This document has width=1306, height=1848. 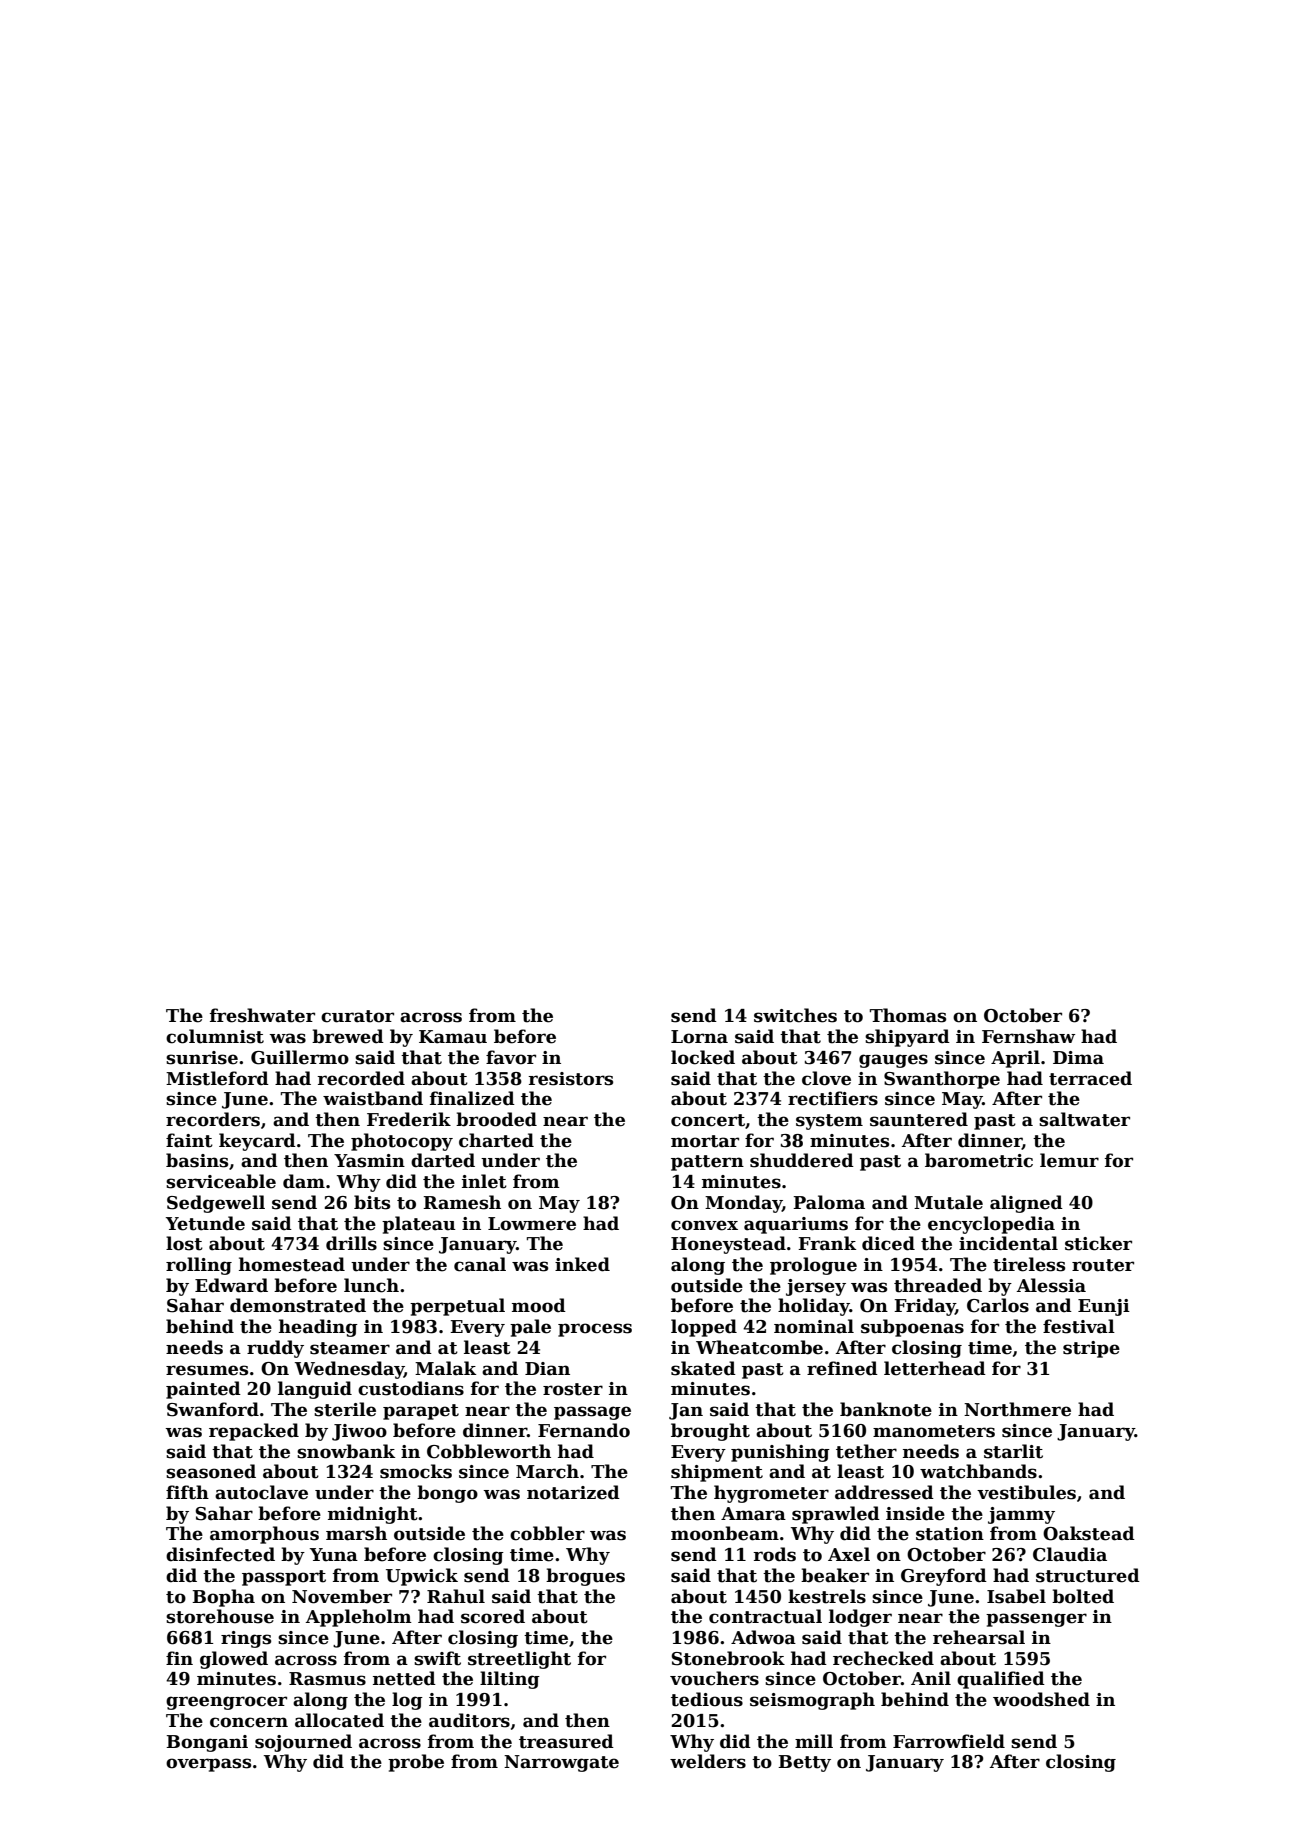 What do you see at coordinates (573, 1389) in the document?
I see `roster` at bounding box center [573, 1389].
